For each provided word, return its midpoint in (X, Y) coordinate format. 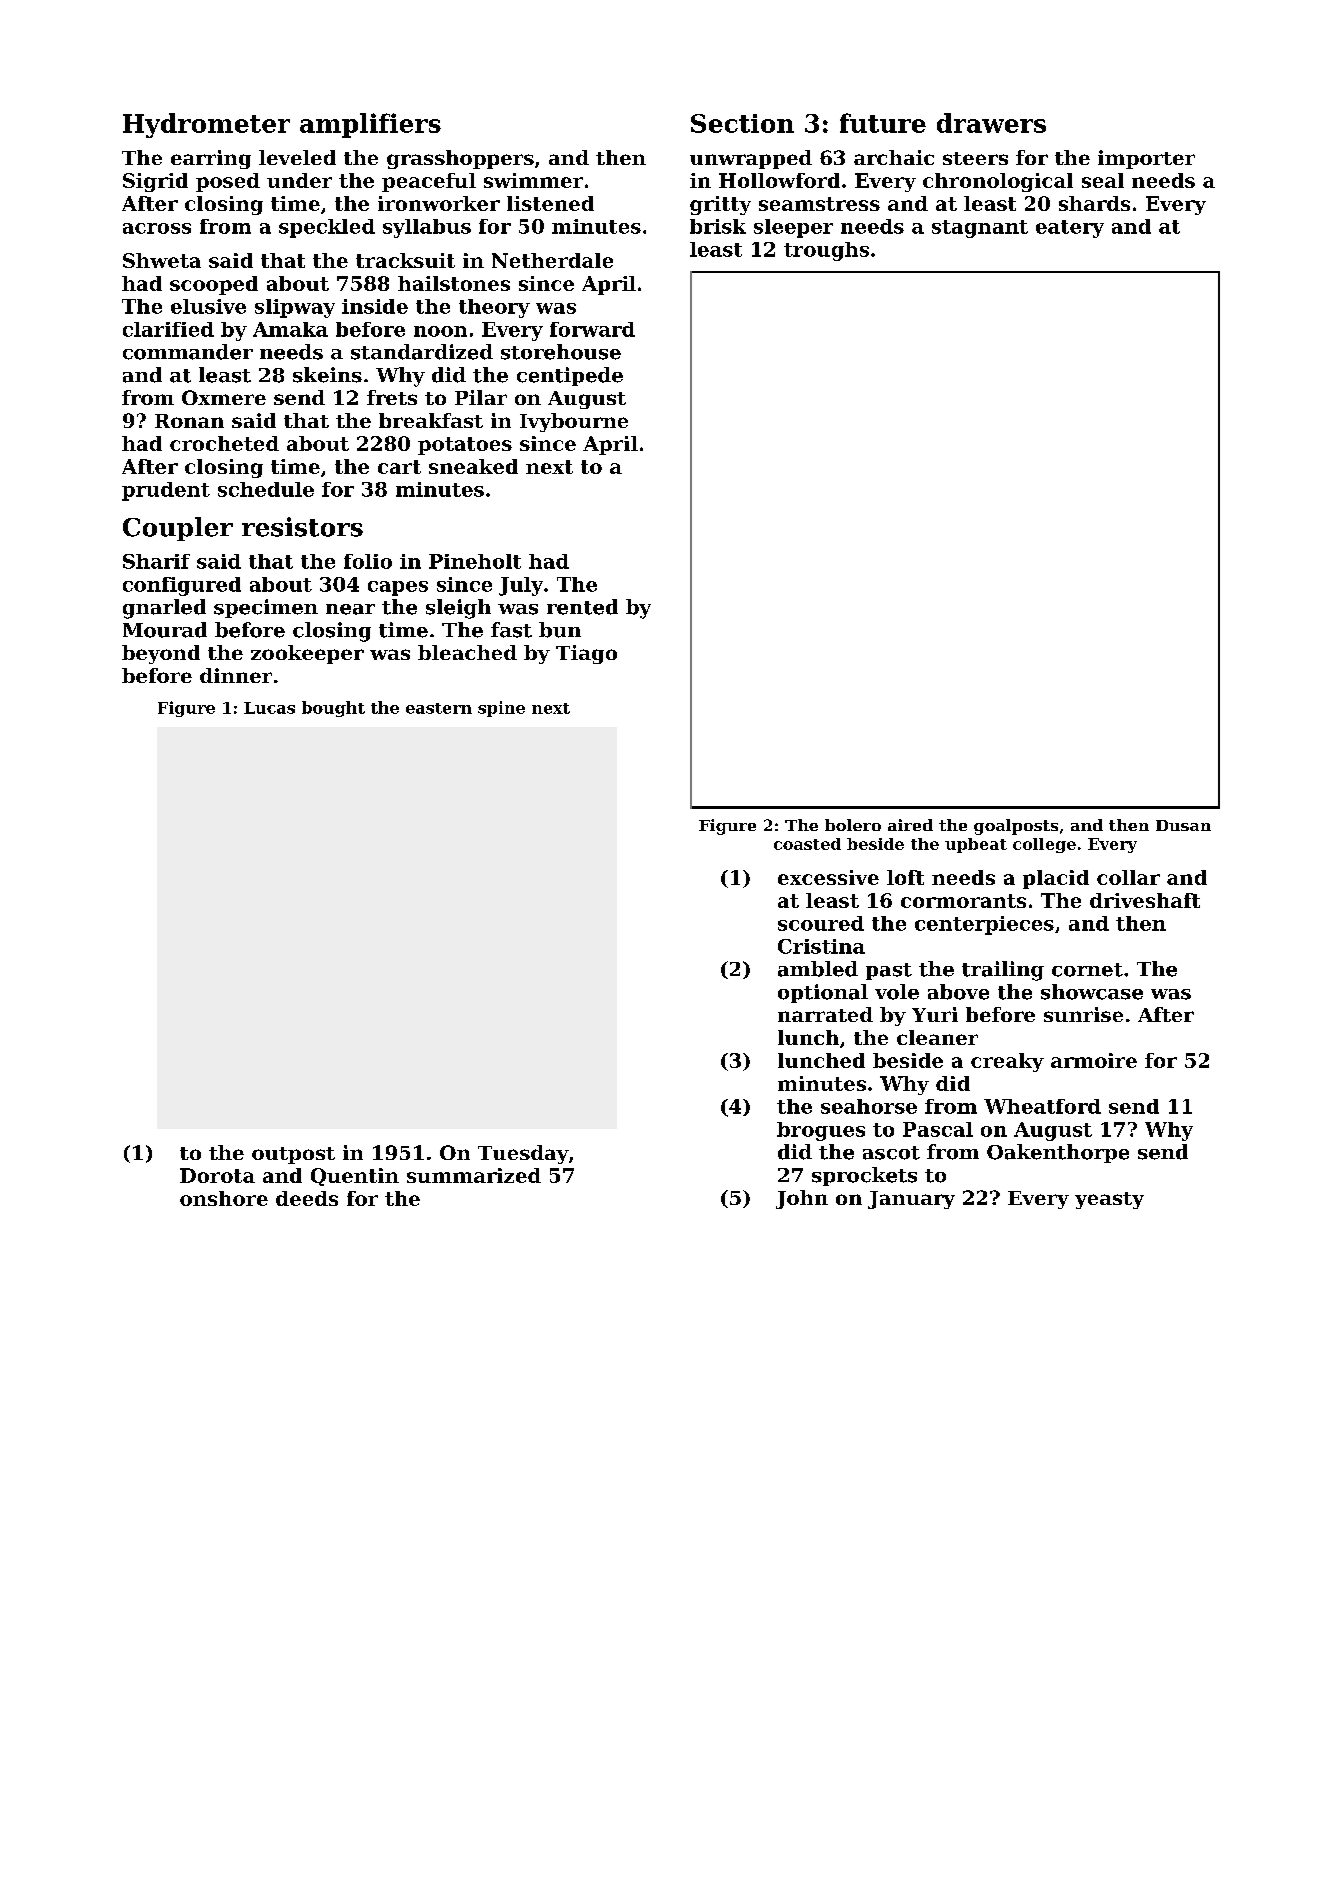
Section (742, 123)
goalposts (1016, 827)
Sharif (156, 561)
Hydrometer (206, 125)
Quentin (355, 1177)
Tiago (586, 654)
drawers (991, 123)
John (802, 1199)
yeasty (1109, 1200)
